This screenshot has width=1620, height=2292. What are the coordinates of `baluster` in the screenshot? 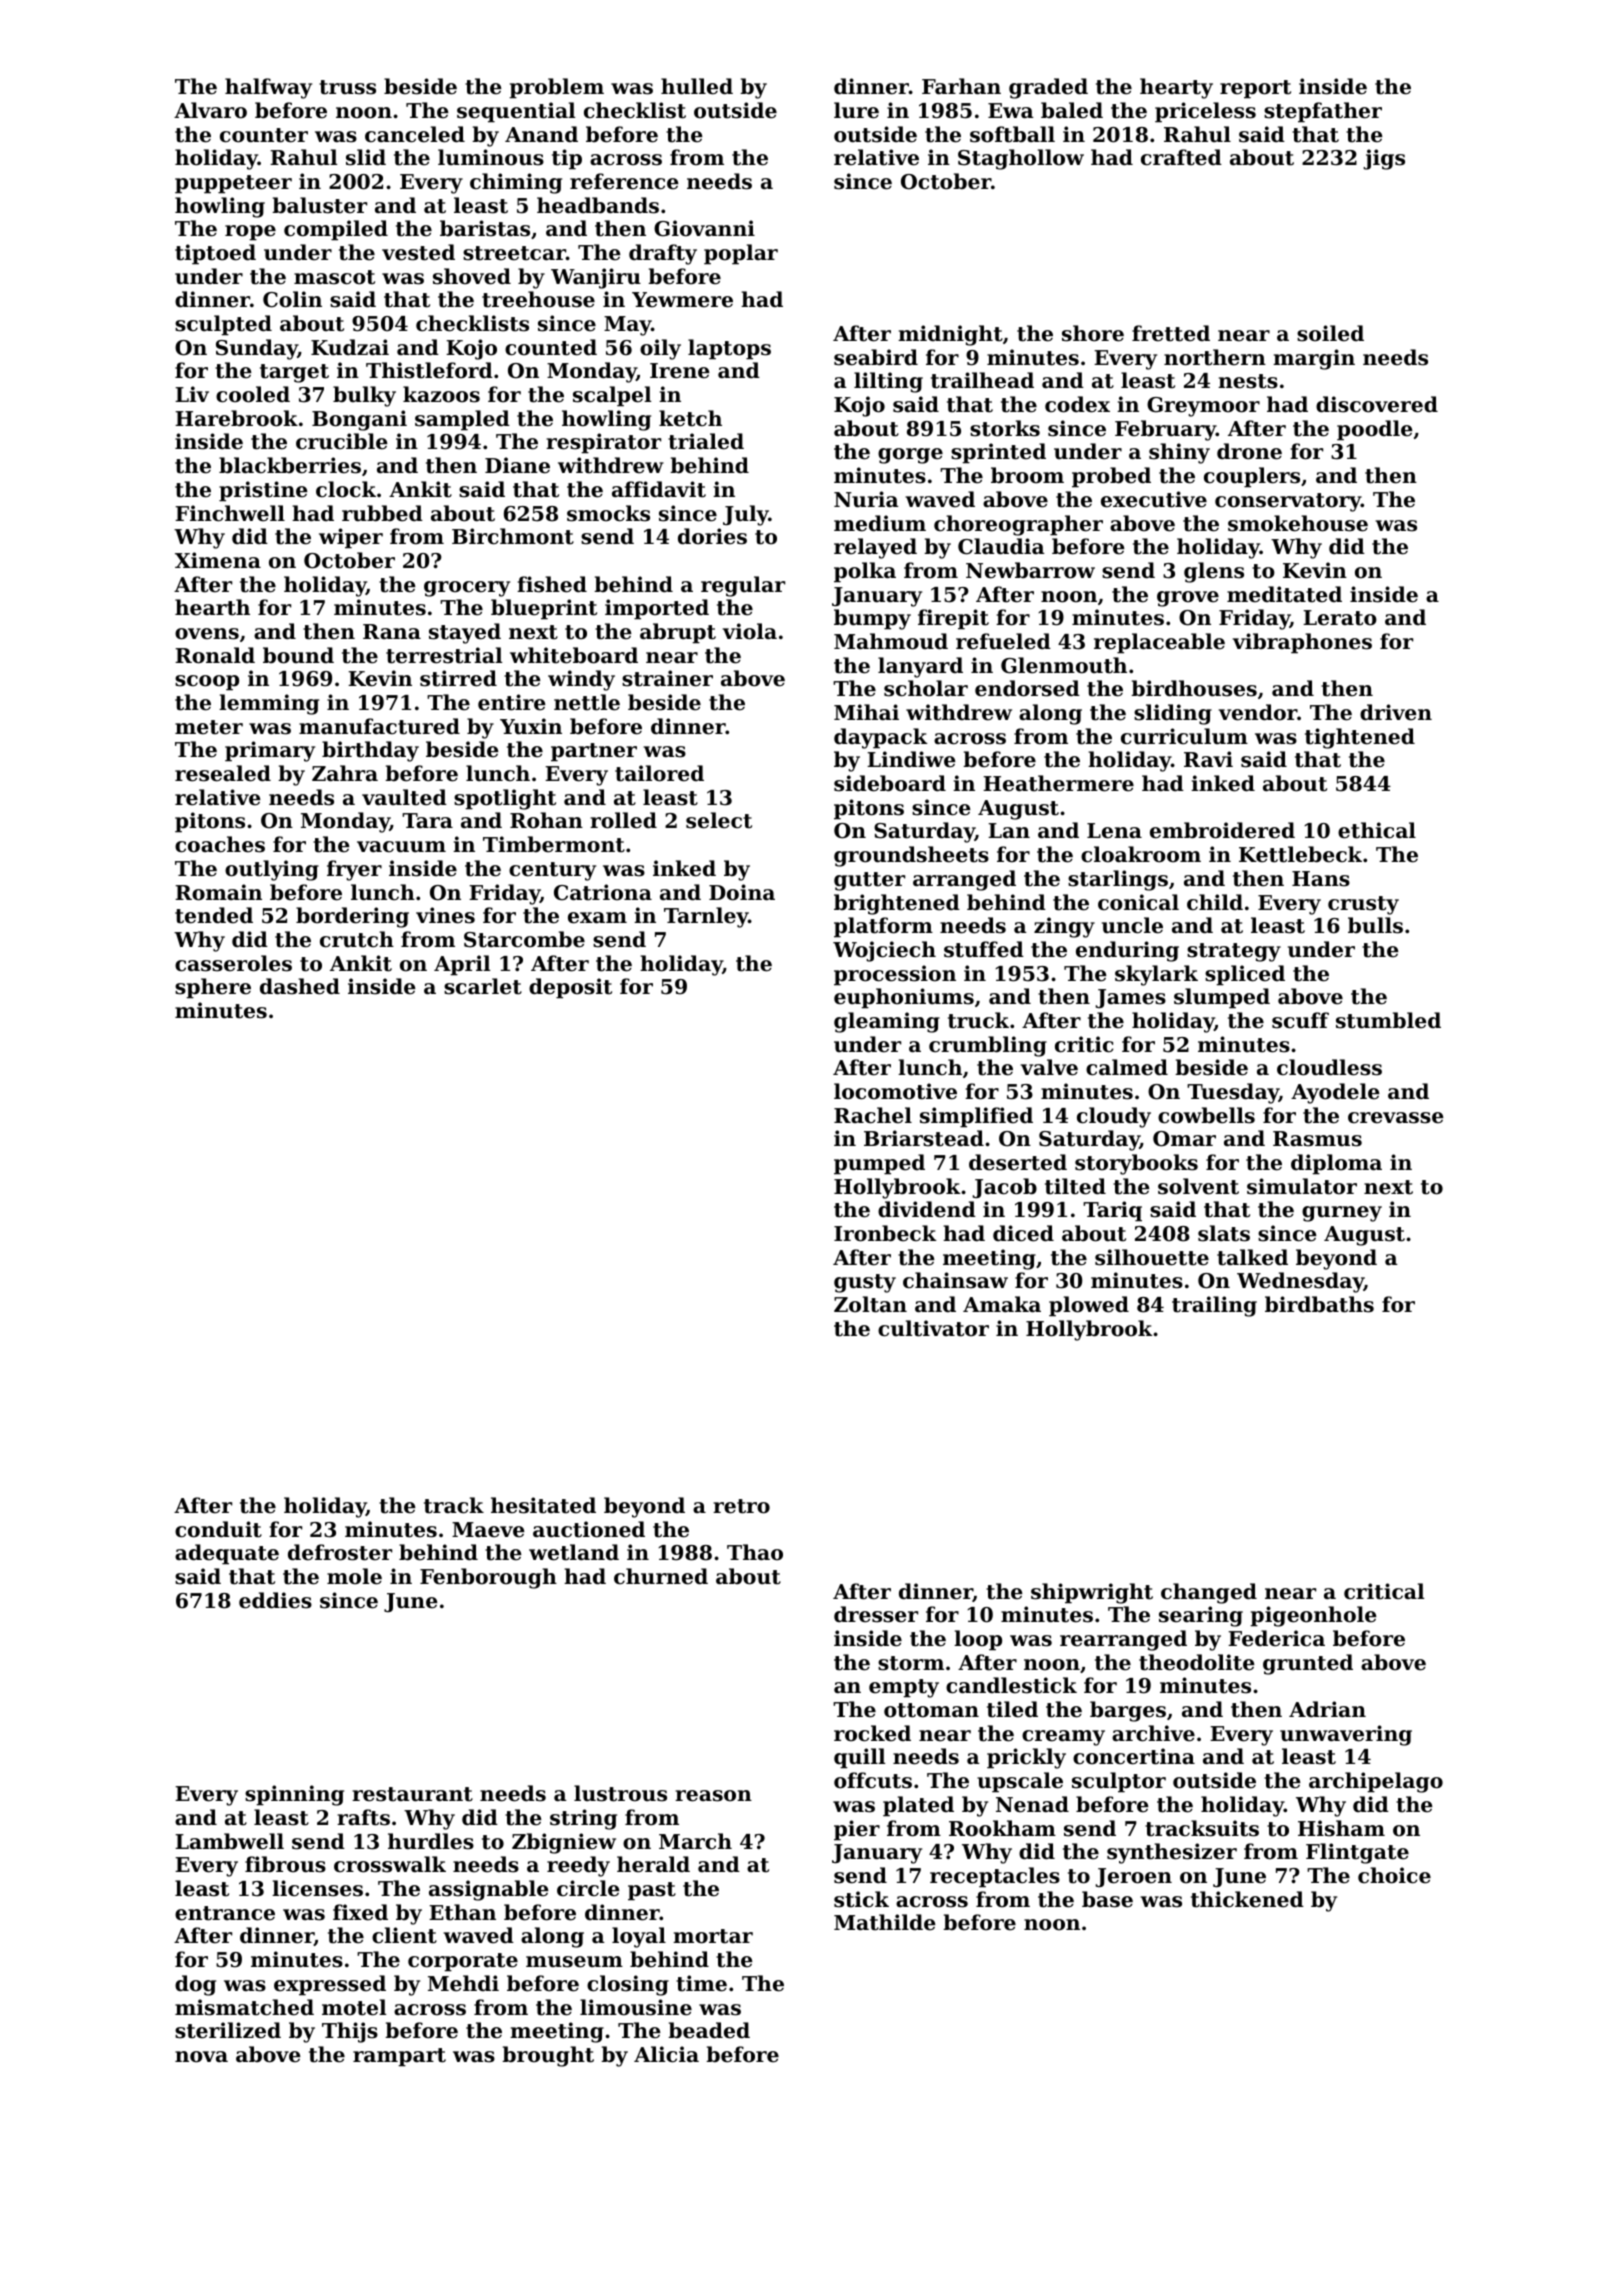 It's located at (319, 205).
